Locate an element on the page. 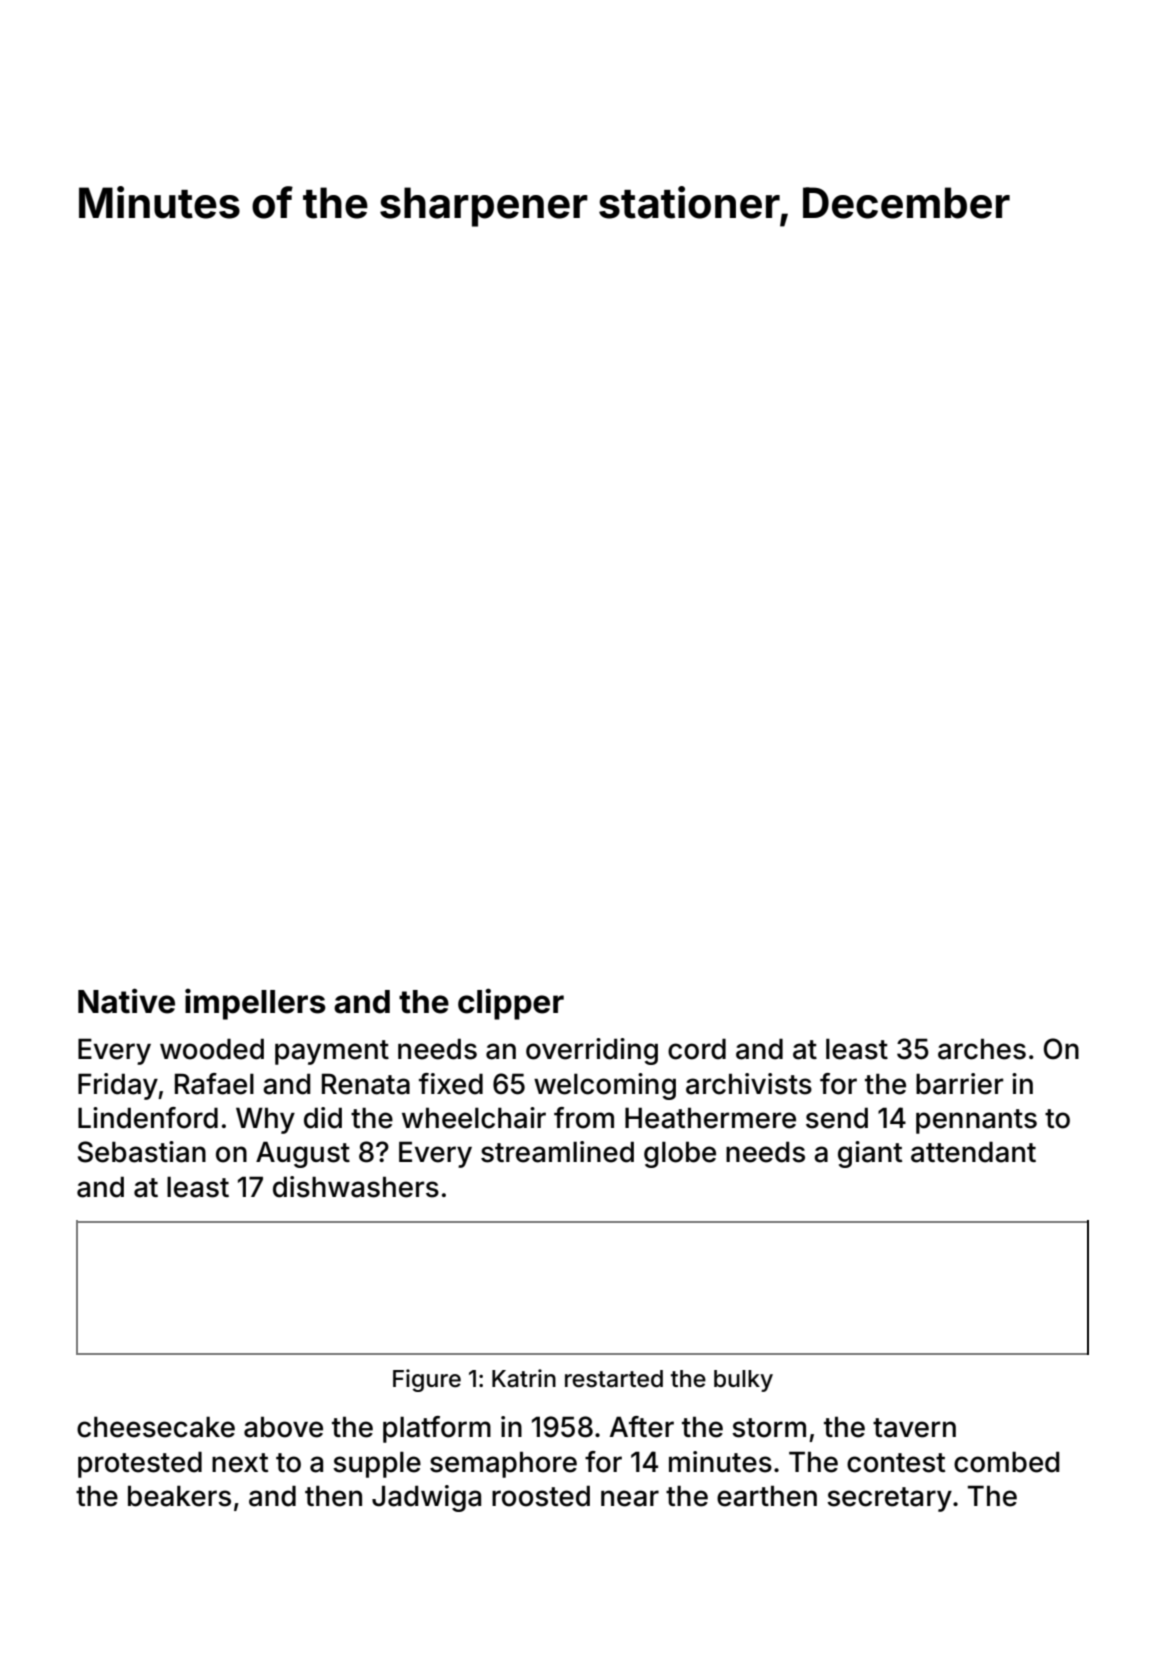  attendant is located at coordinates (973, 1152).
